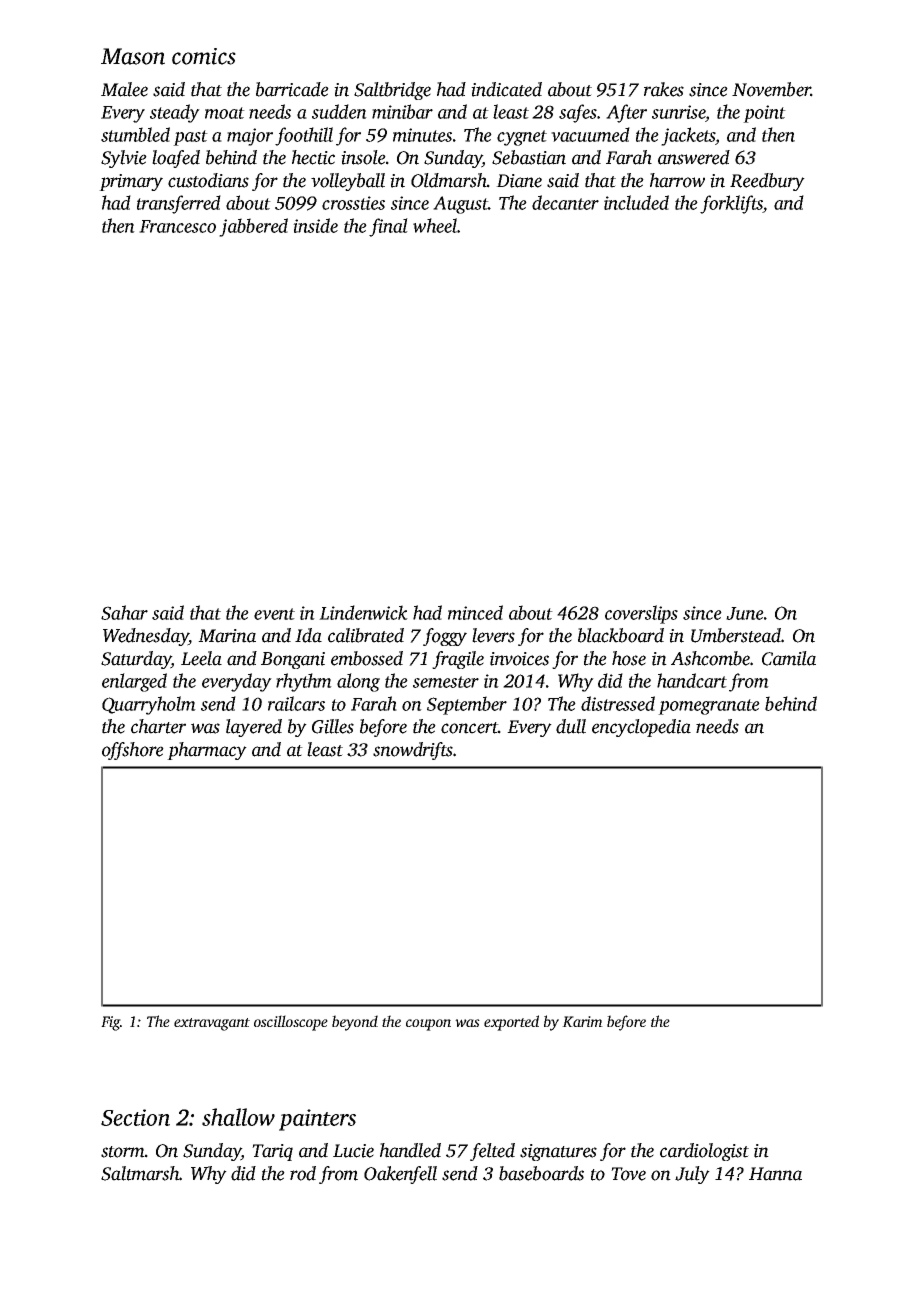 This page has width=924, height=1308. Describe the element at coordinates (767, 182) in the page. I see `Reedbury` at that location.
